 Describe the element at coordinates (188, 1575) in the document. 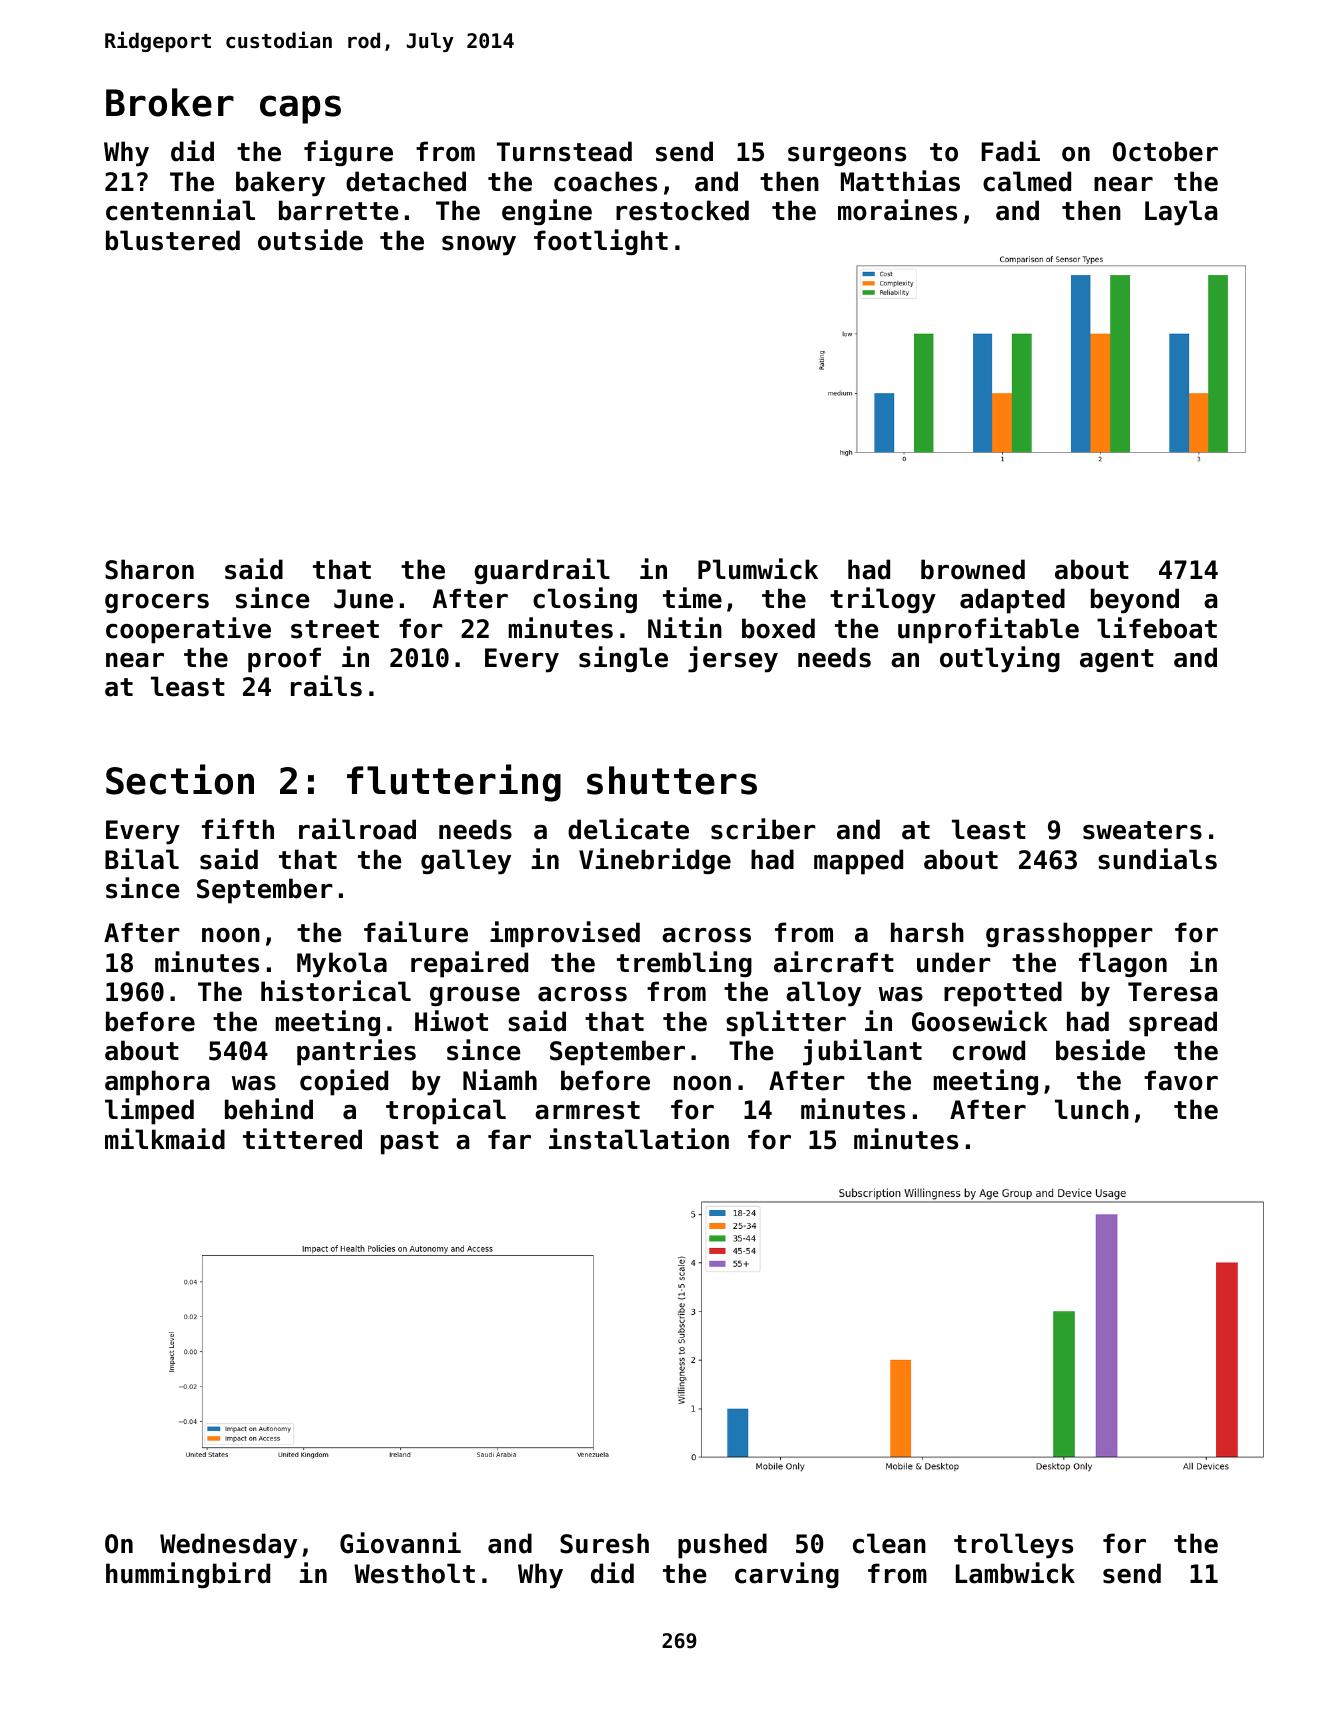

I see `hummingbird` at that location.
